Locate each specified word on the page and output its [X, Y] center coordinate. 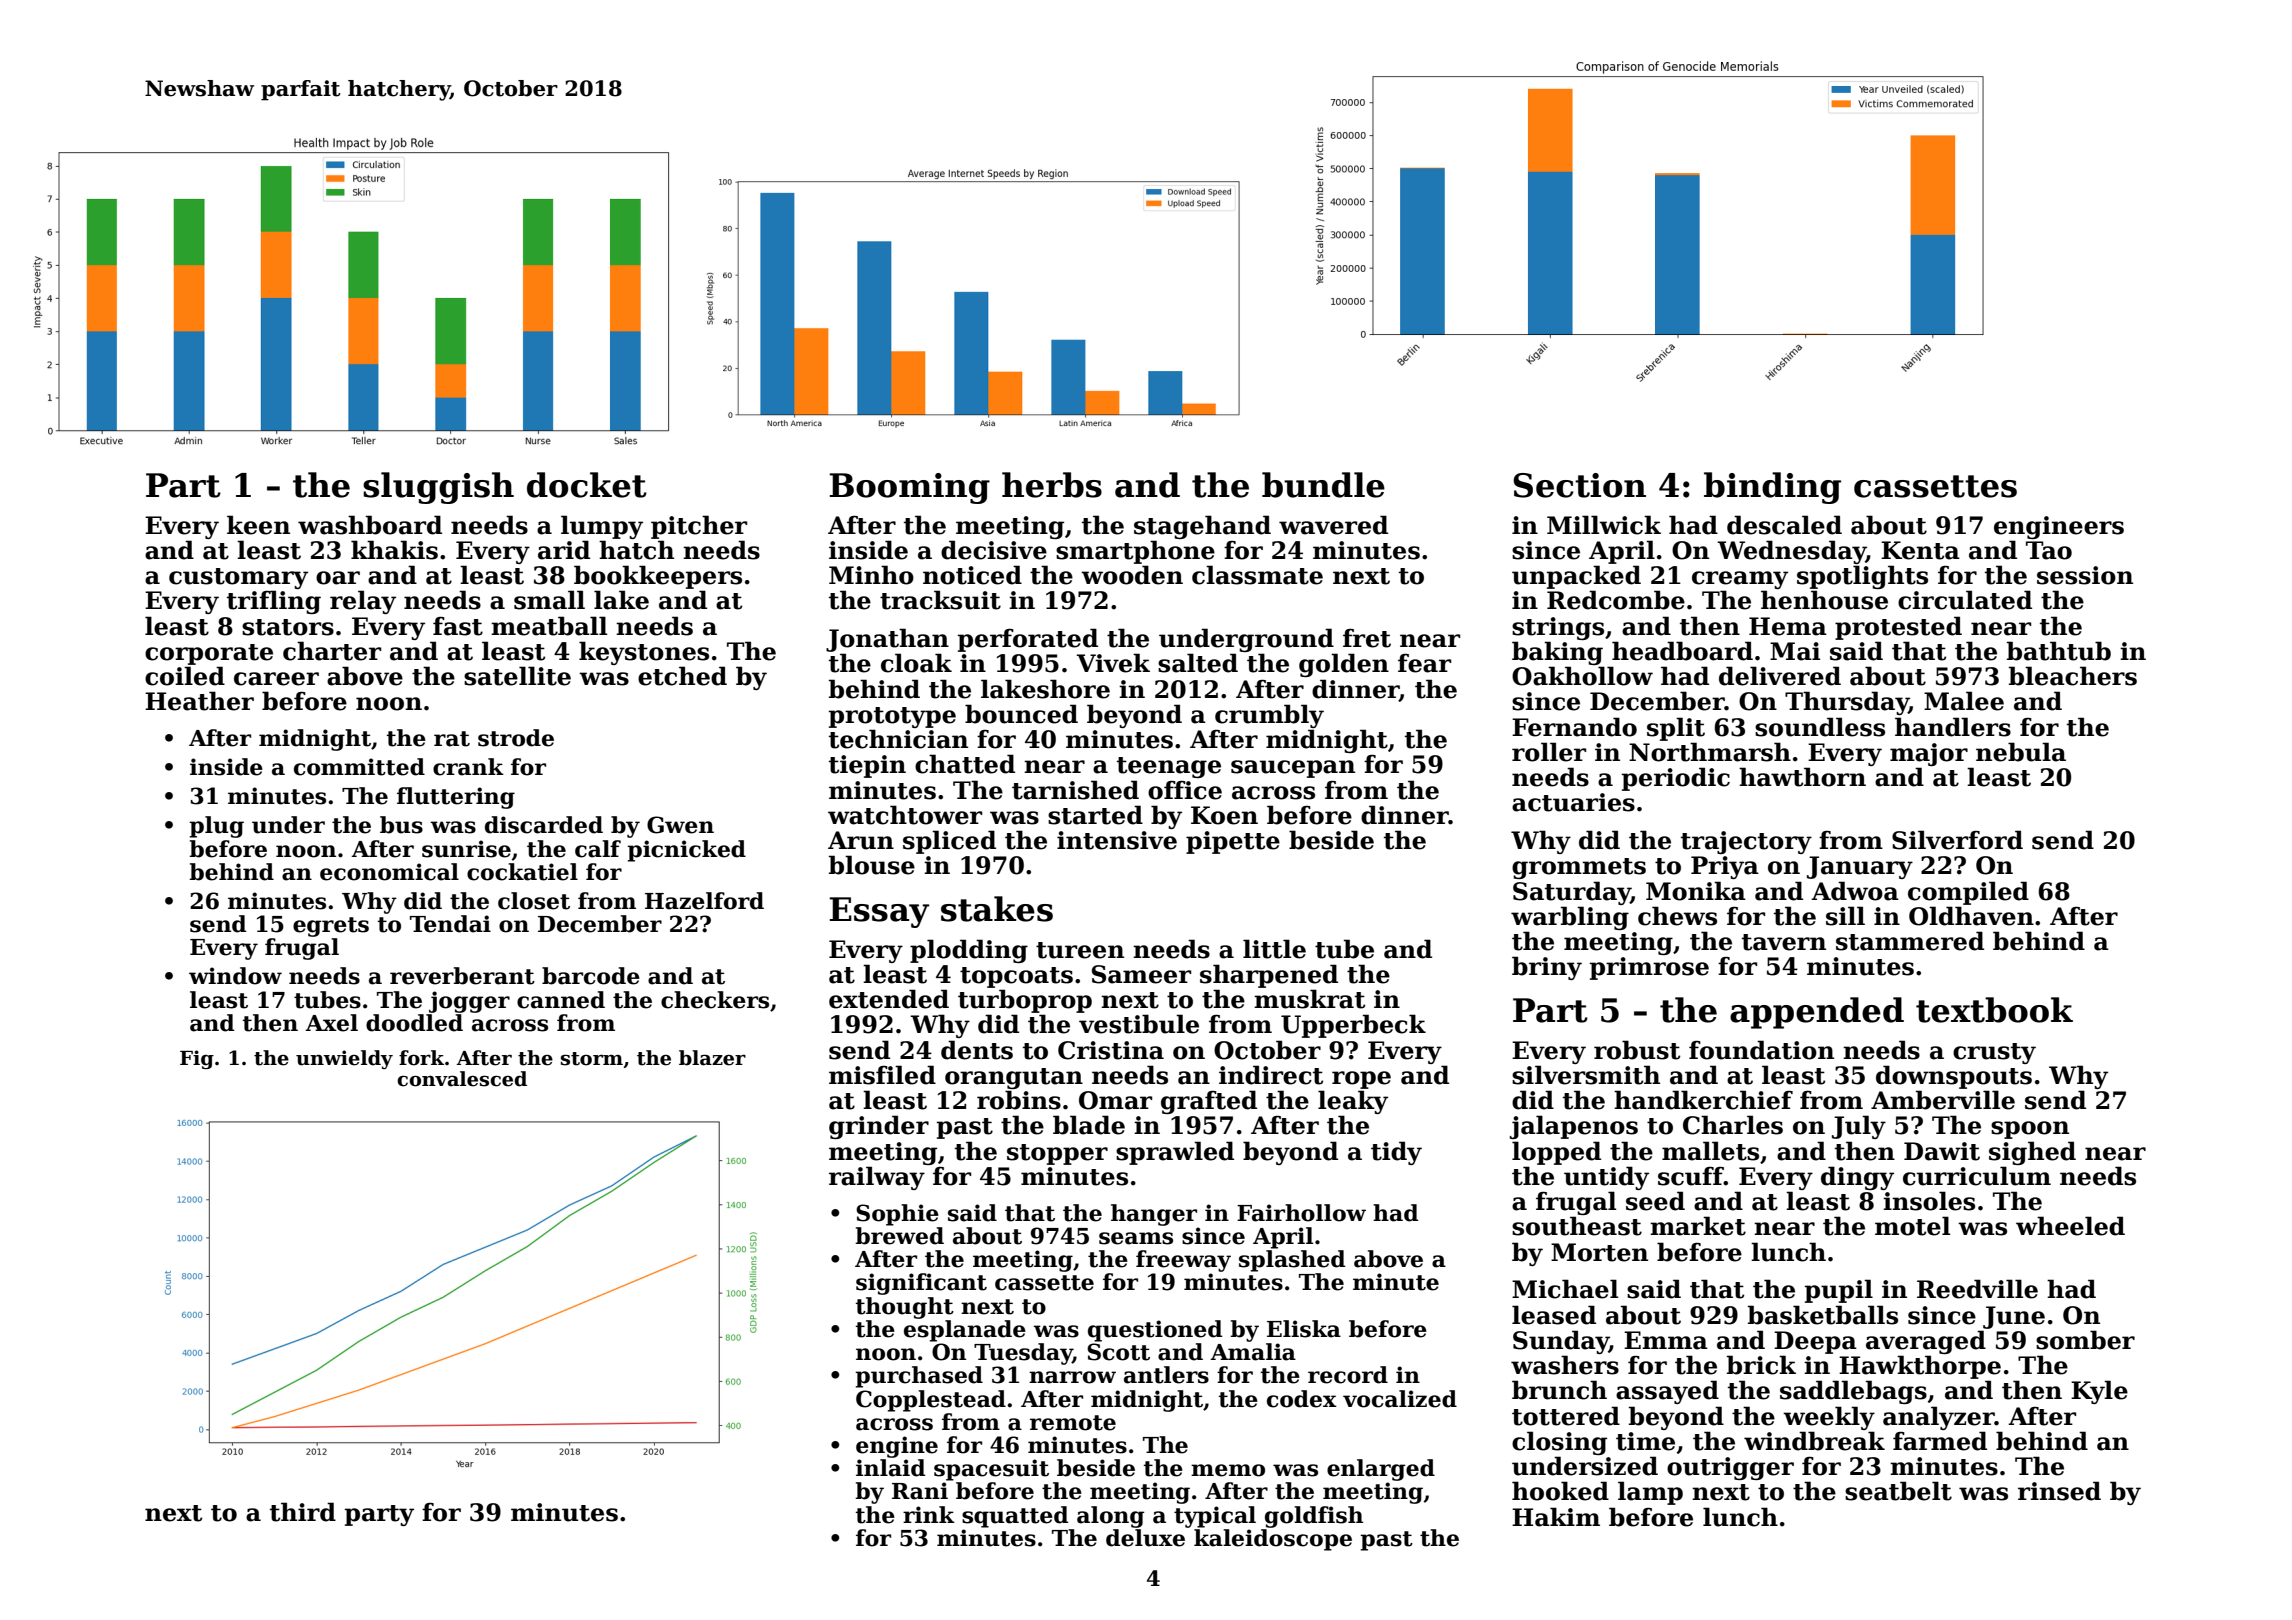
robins [1019, 1100]
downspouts [1954, 1077]
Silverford [1957, 840]
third [303, 1512]
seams [1136, 1238]
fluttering [456, 798]
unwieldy [344, 1059]
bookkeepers [658, 577]
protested [1898, 628]
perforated [1028, 640]
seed [1655, 1201]
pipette [1233, 842]
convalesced [462, 1079]
